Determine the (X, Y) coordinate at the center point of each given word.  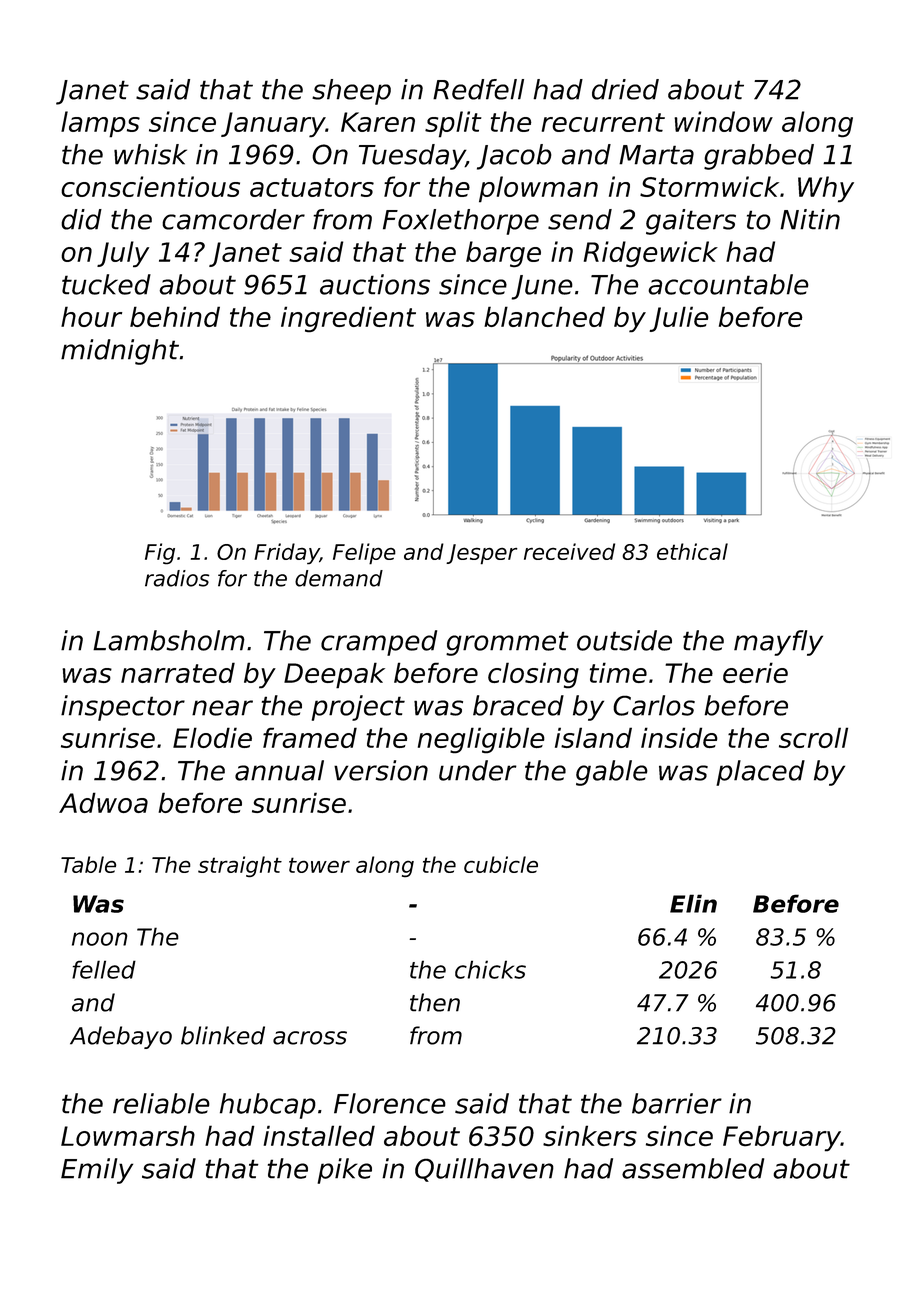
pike (345, 1171)
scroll (813, 737)
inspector (123, 708)
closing (533, 675)
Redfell (478, 89)
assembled (693, 1168)
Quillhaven (484, 1170)
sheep (351, 92)
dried (625, 89)
